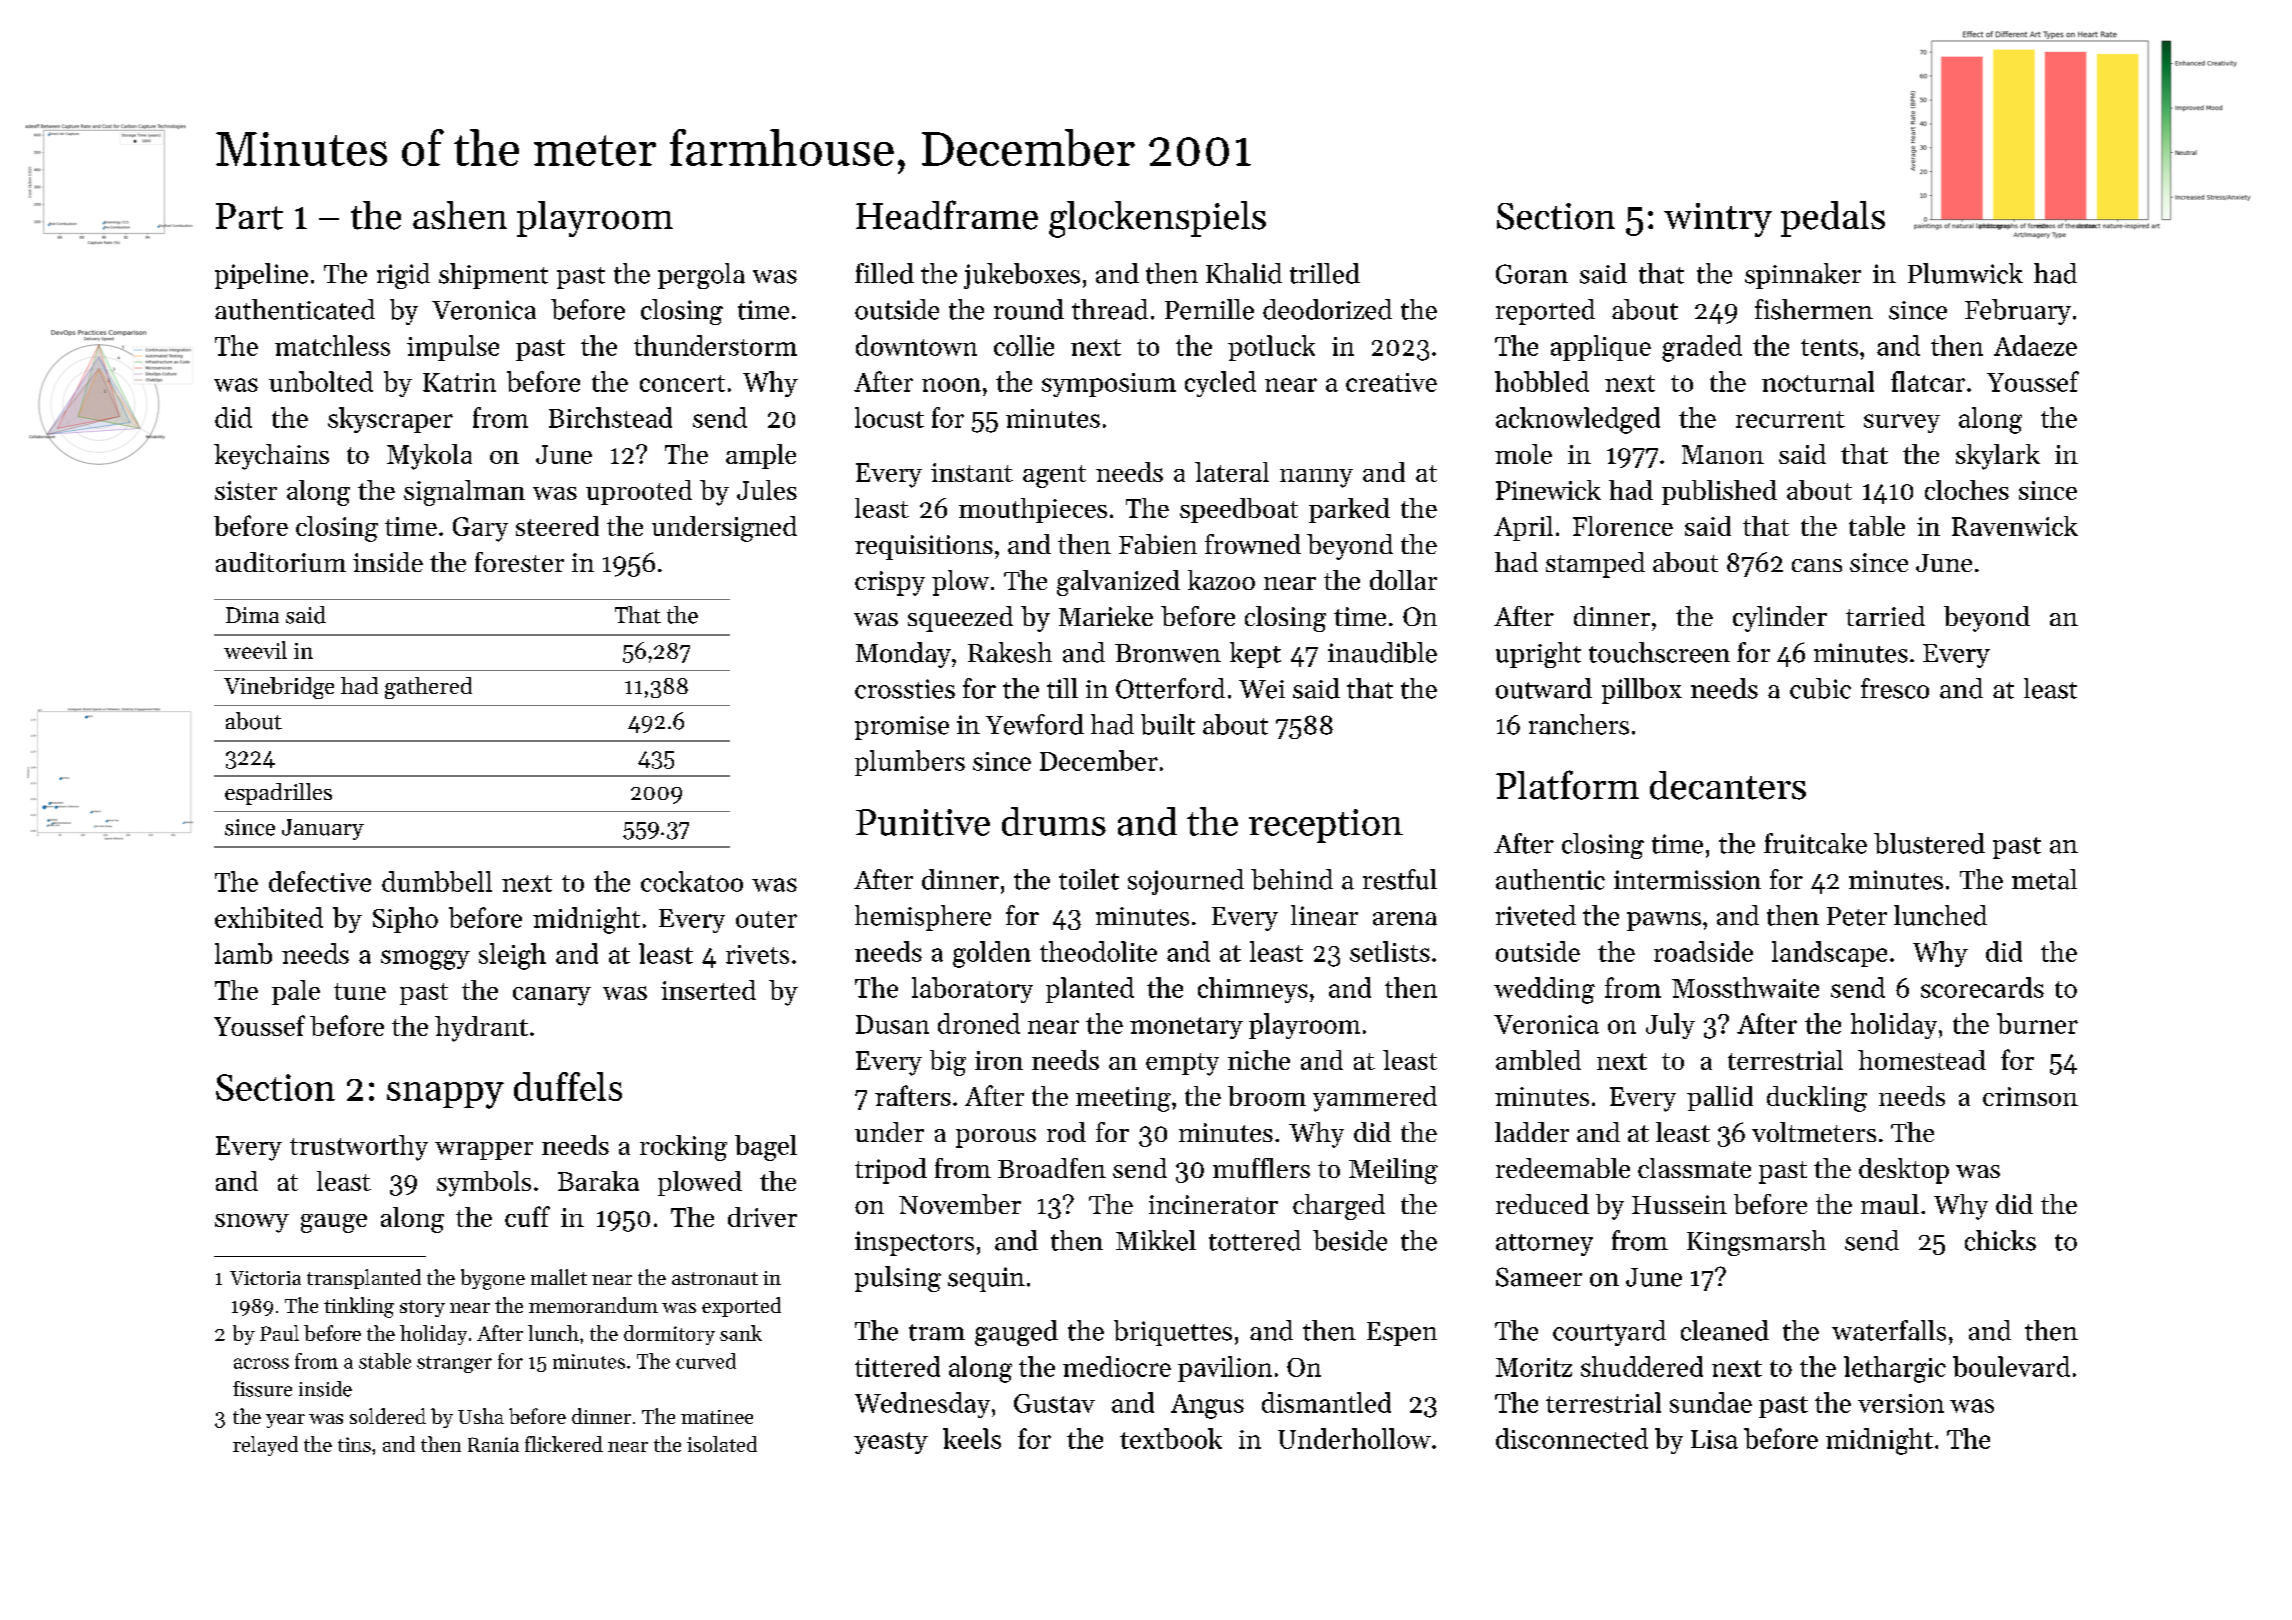 The image size is (2292, 1620). What do you see at coordinates (1157, 219) in the document?
I see `glockenspiels` at bounding box center [1157, 219].
